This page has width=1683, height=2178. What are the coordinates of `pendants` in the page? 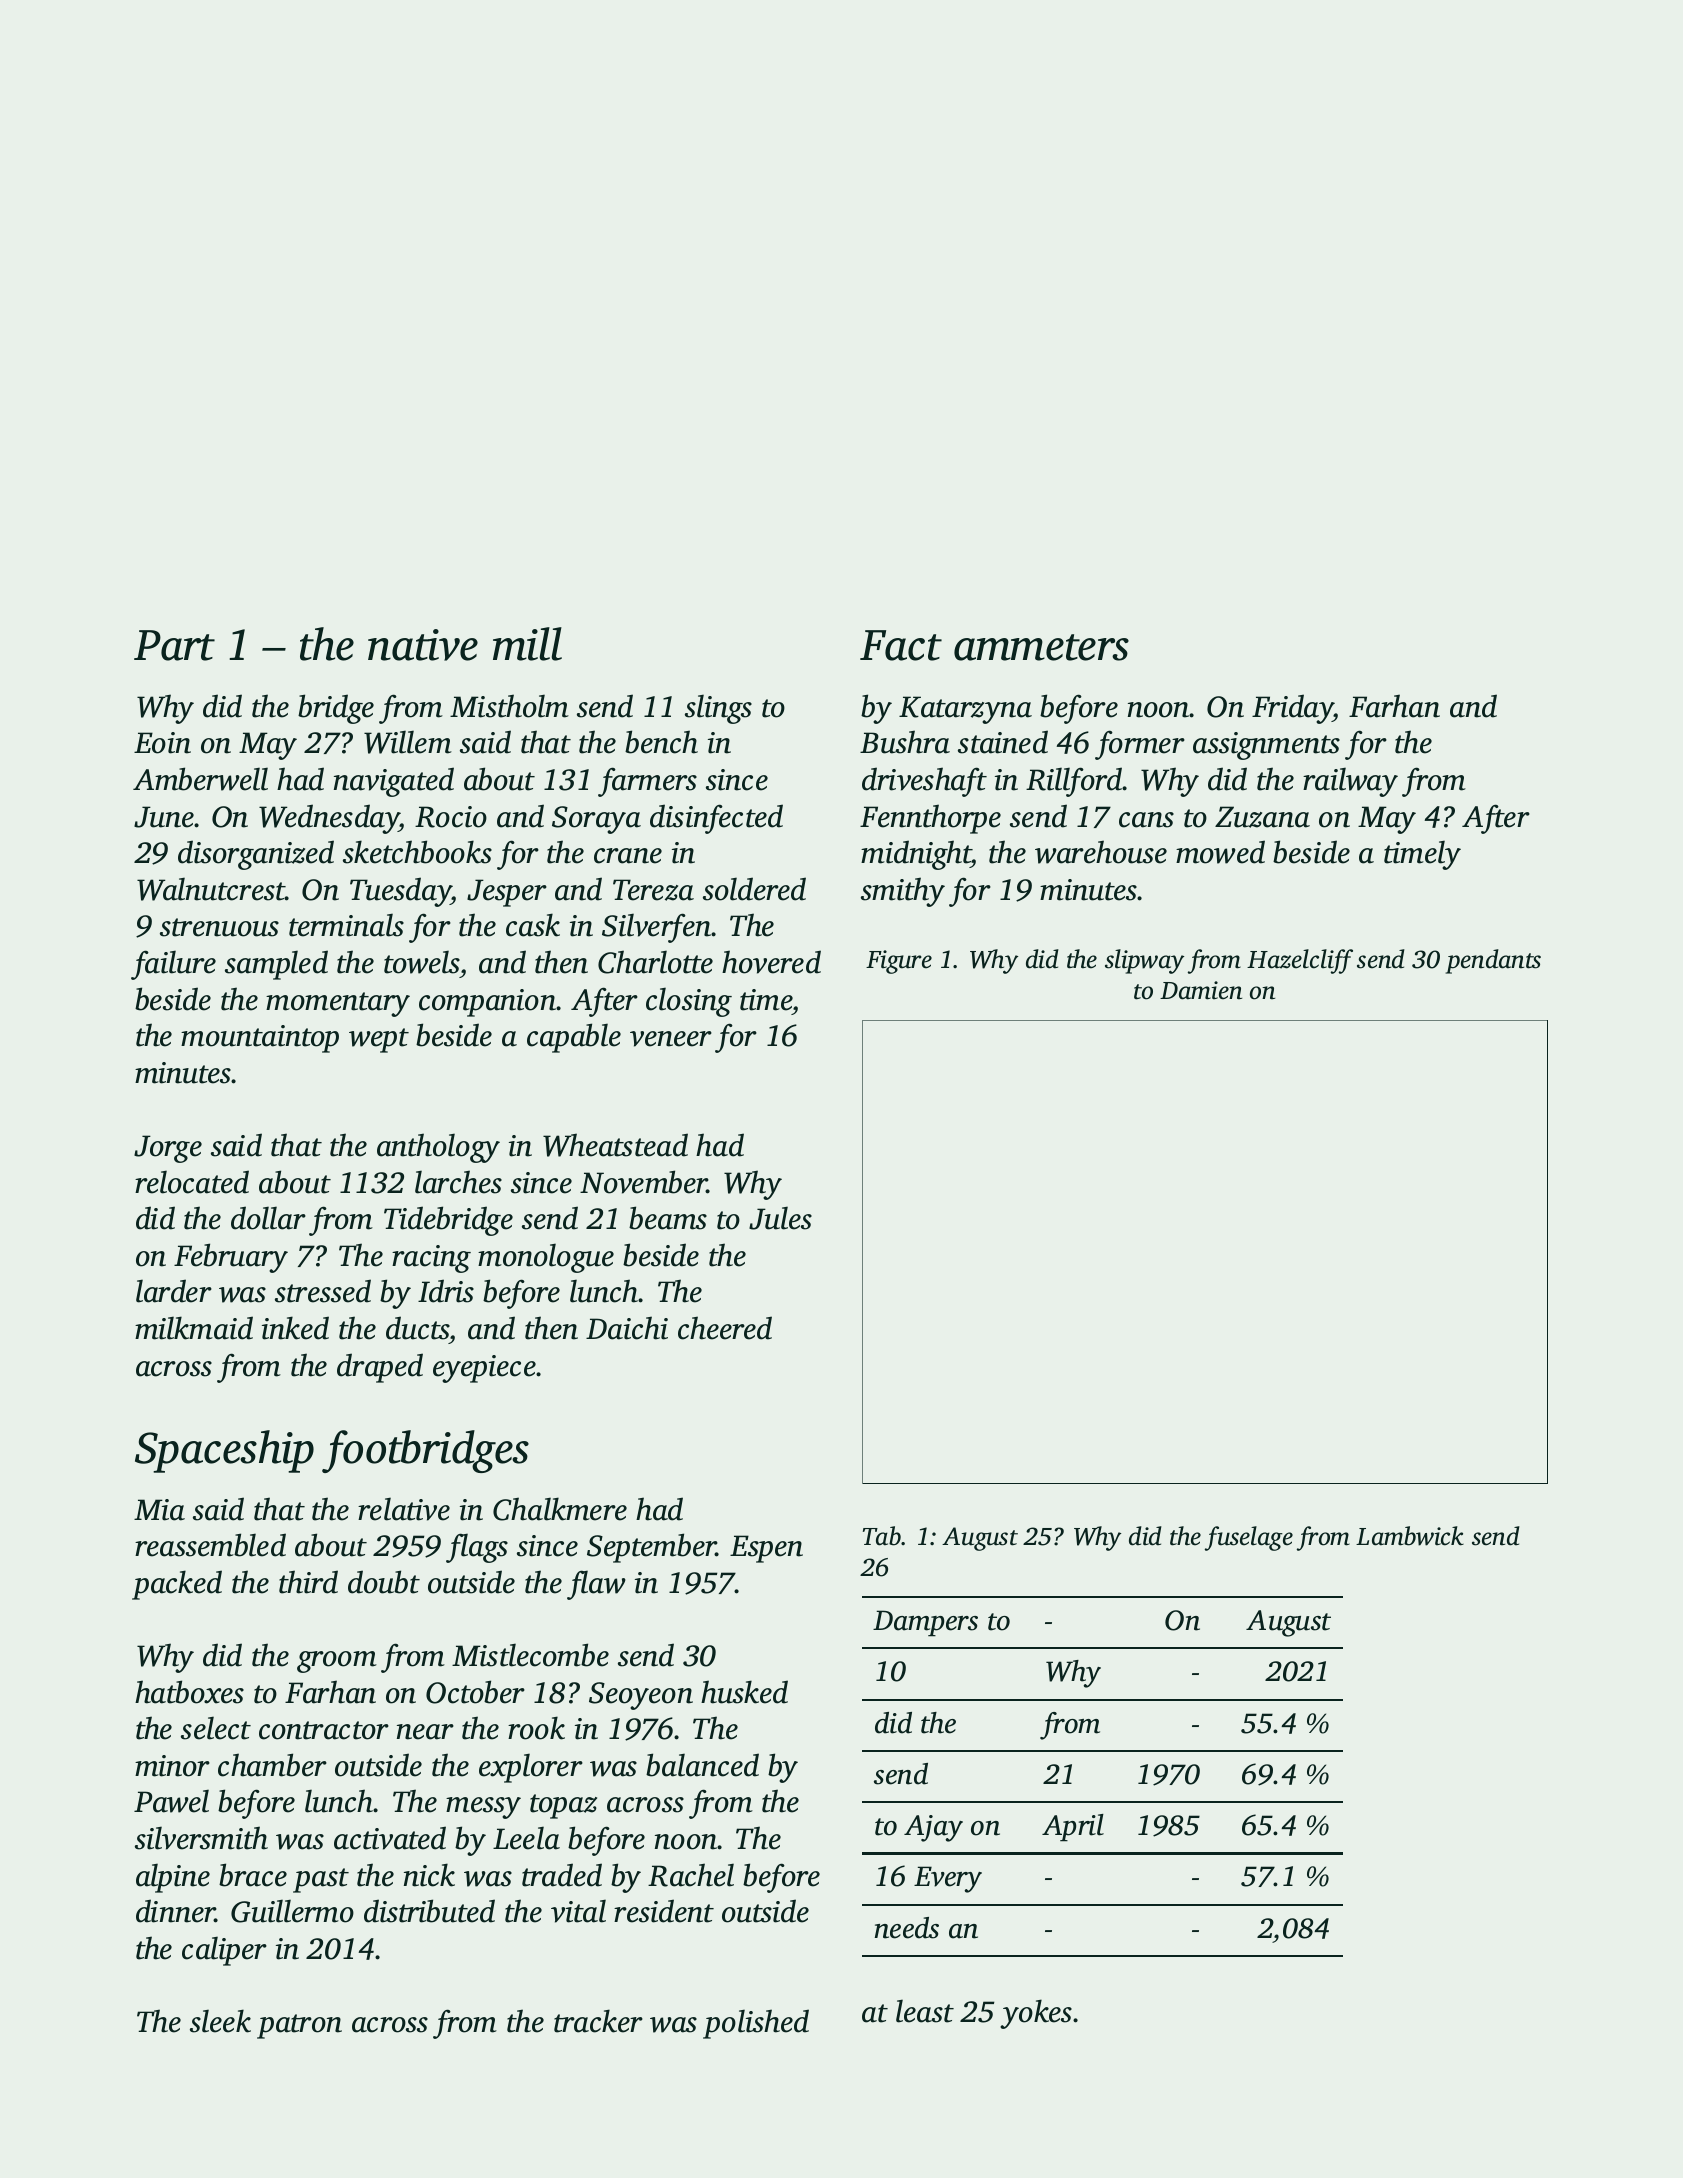 It's located at (1493, 961).
